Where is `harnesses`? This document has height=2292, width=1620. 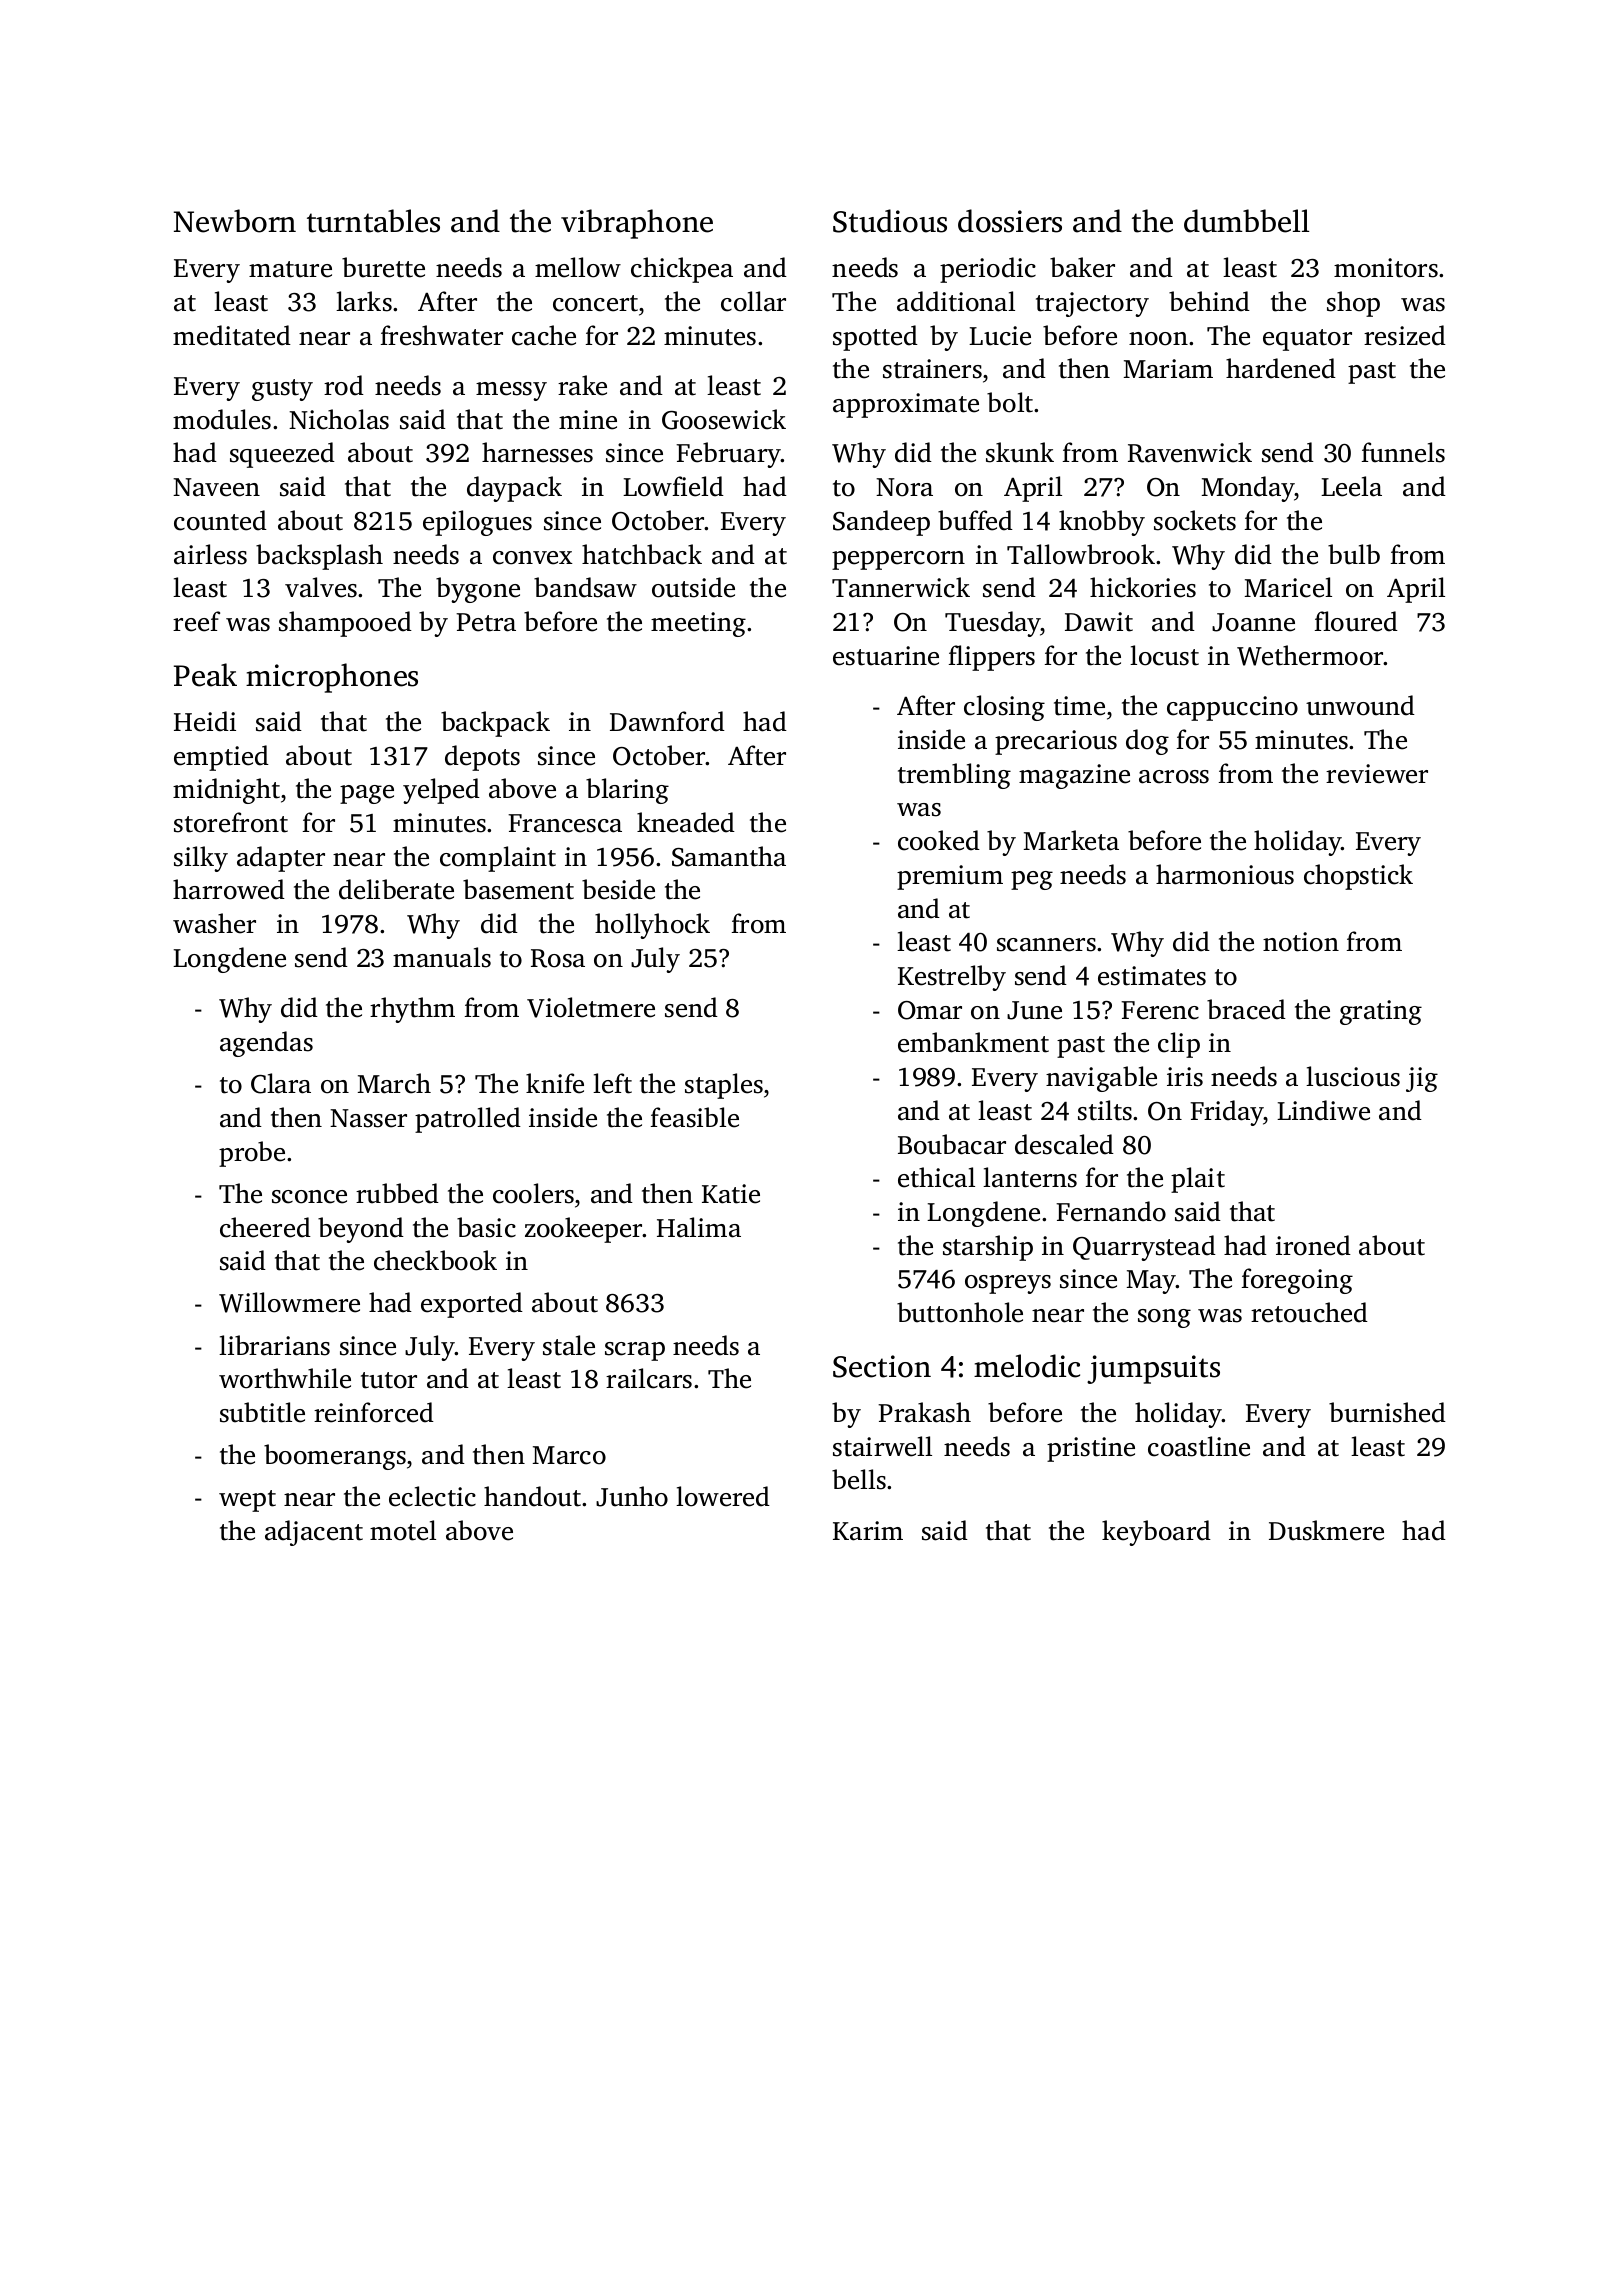
harnesses is located at coordinates (537, 452).
